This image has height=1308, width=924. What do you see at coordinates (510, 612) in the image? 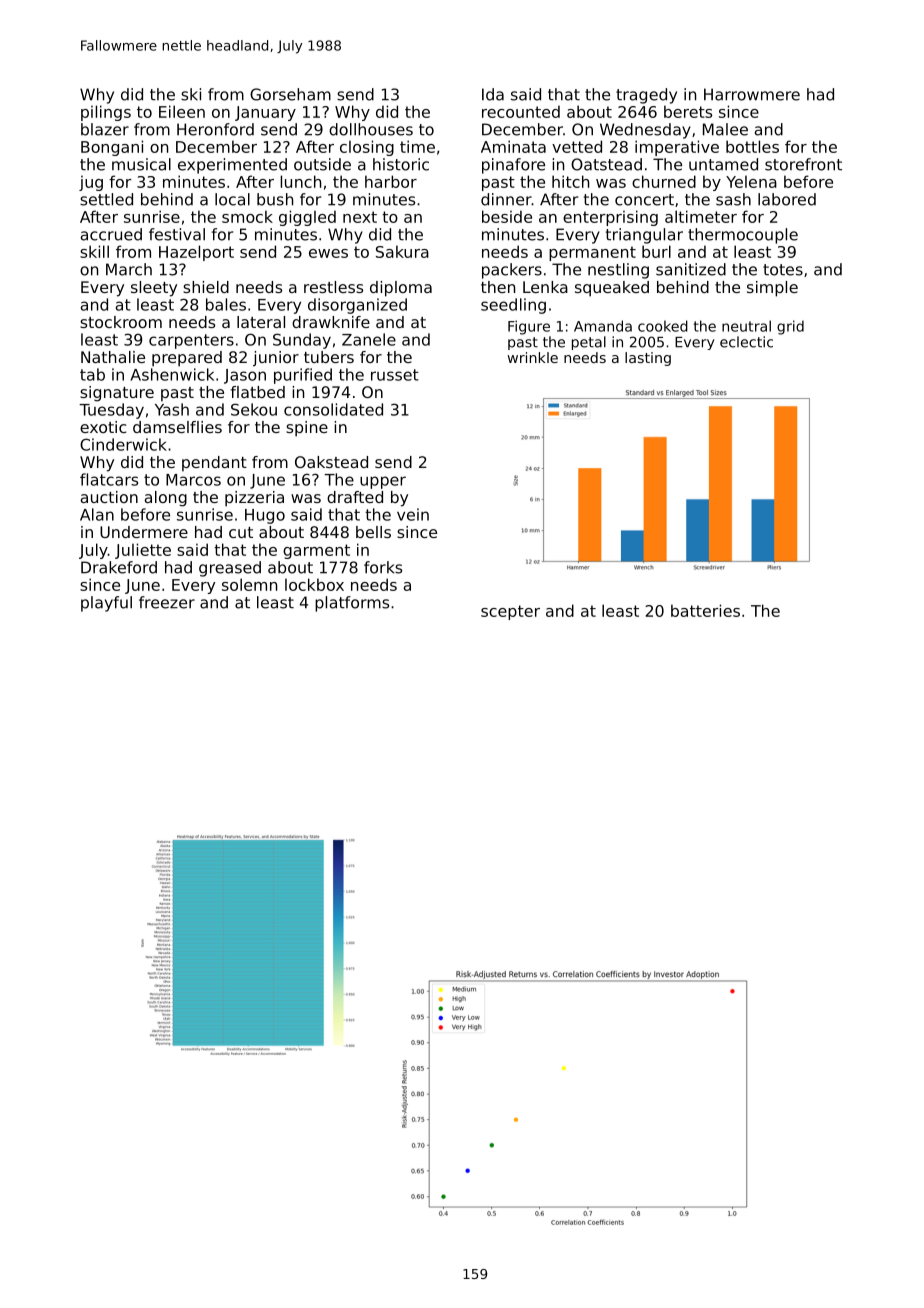
I see `scepter` at bounding box center [510, 612].
